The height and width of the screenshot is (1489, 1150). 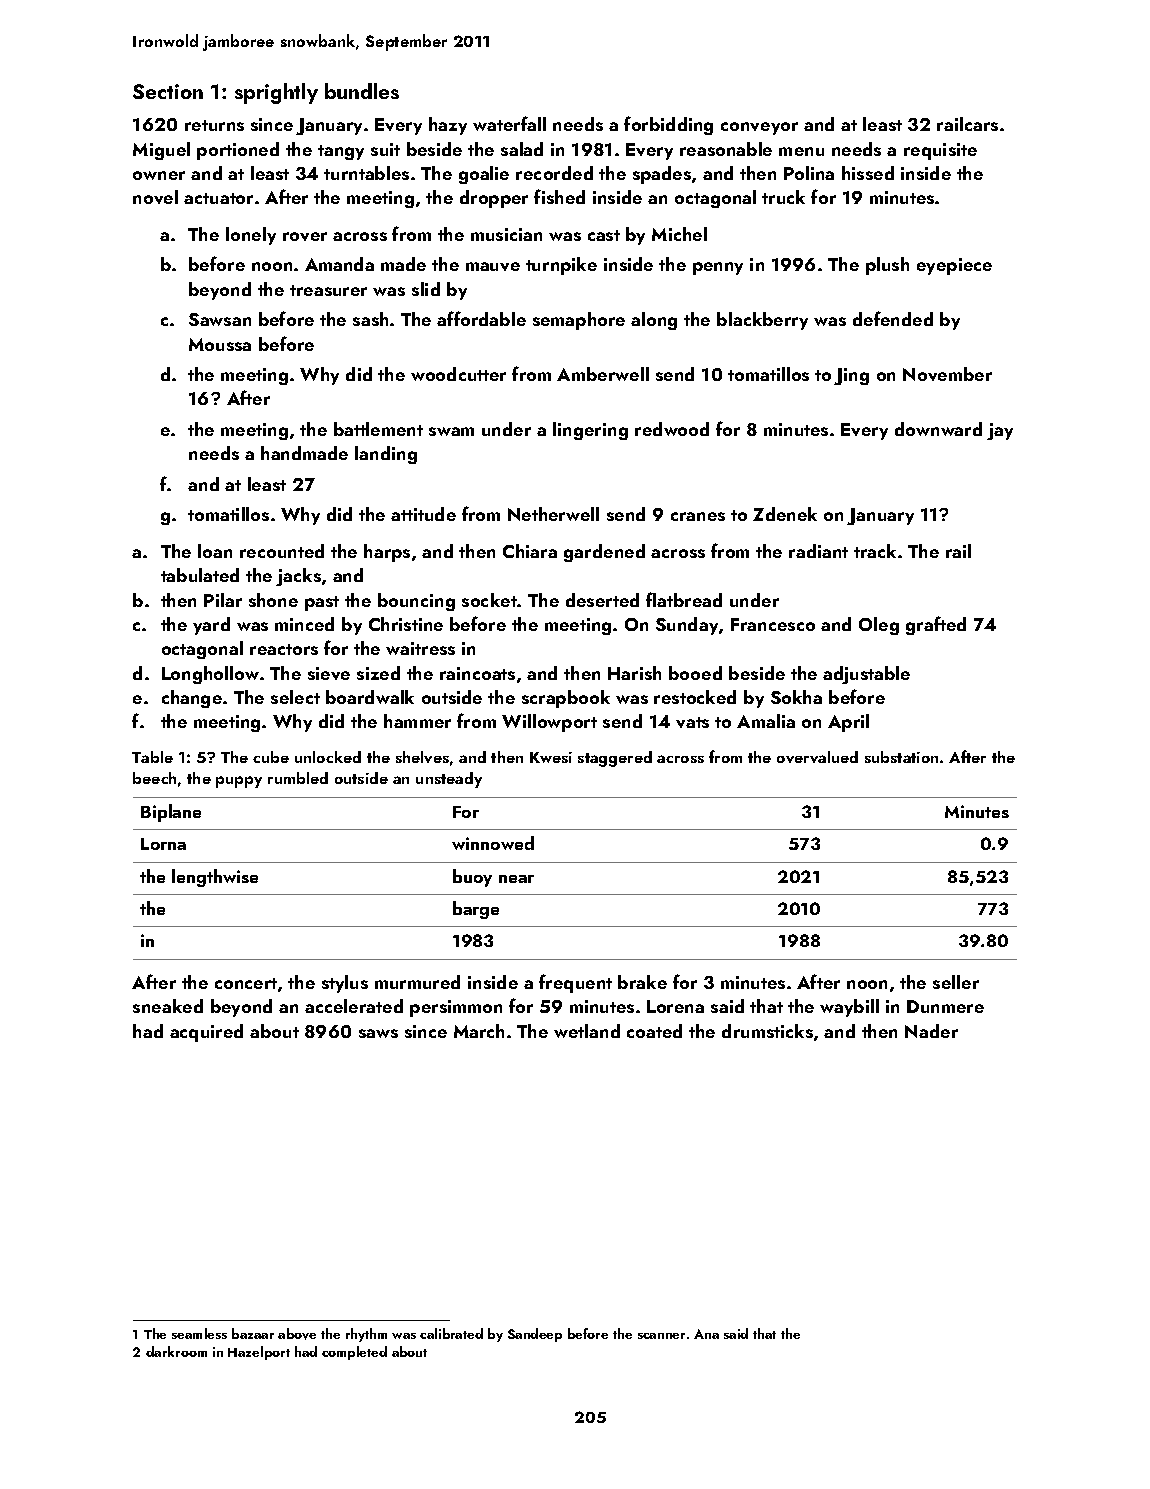 What do you see at coordinates (535, 1335) in the screenshot?
I see `Sandeep` at bounding box center [535, 1335].
